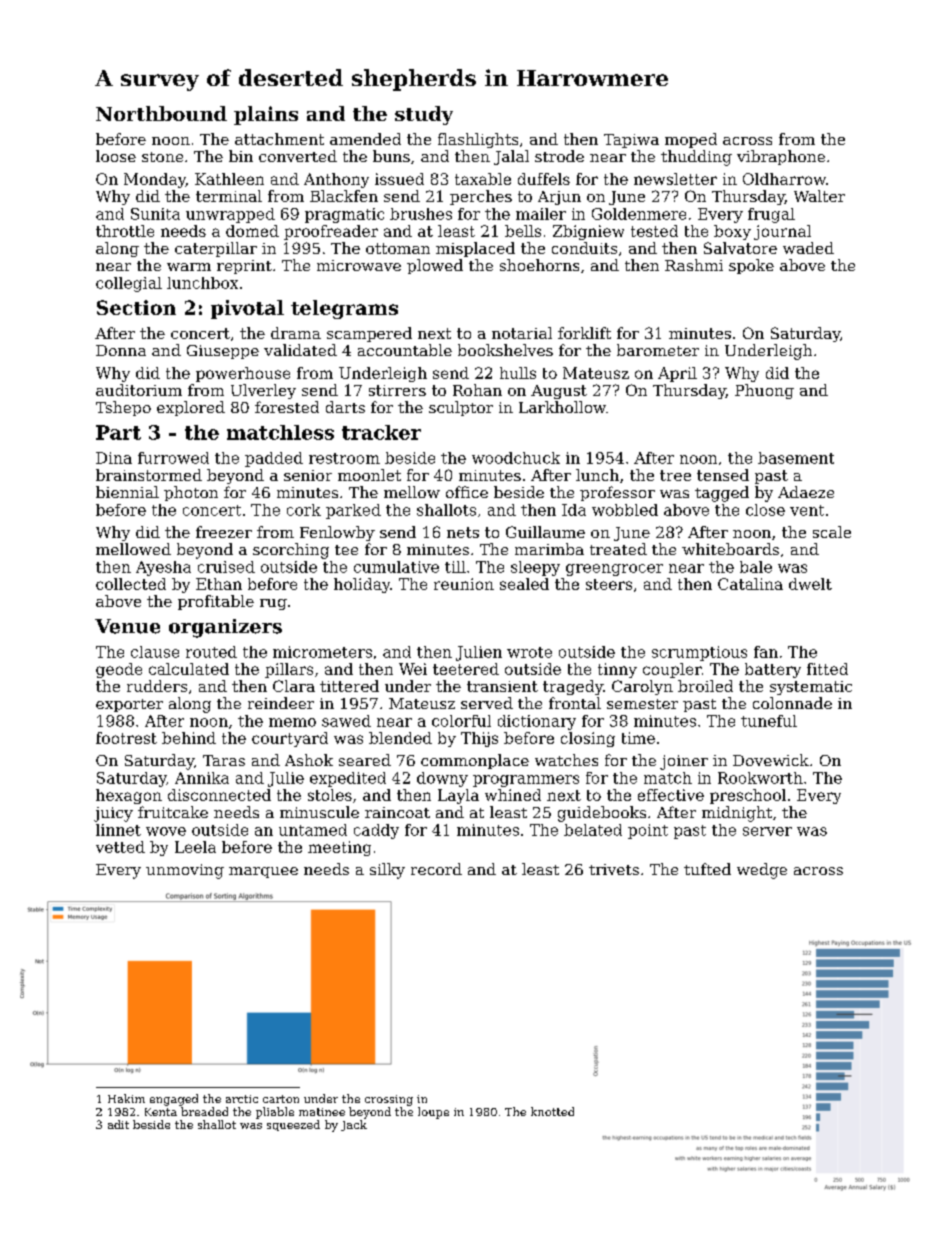  I want to click on plains, so click(266, 115).
